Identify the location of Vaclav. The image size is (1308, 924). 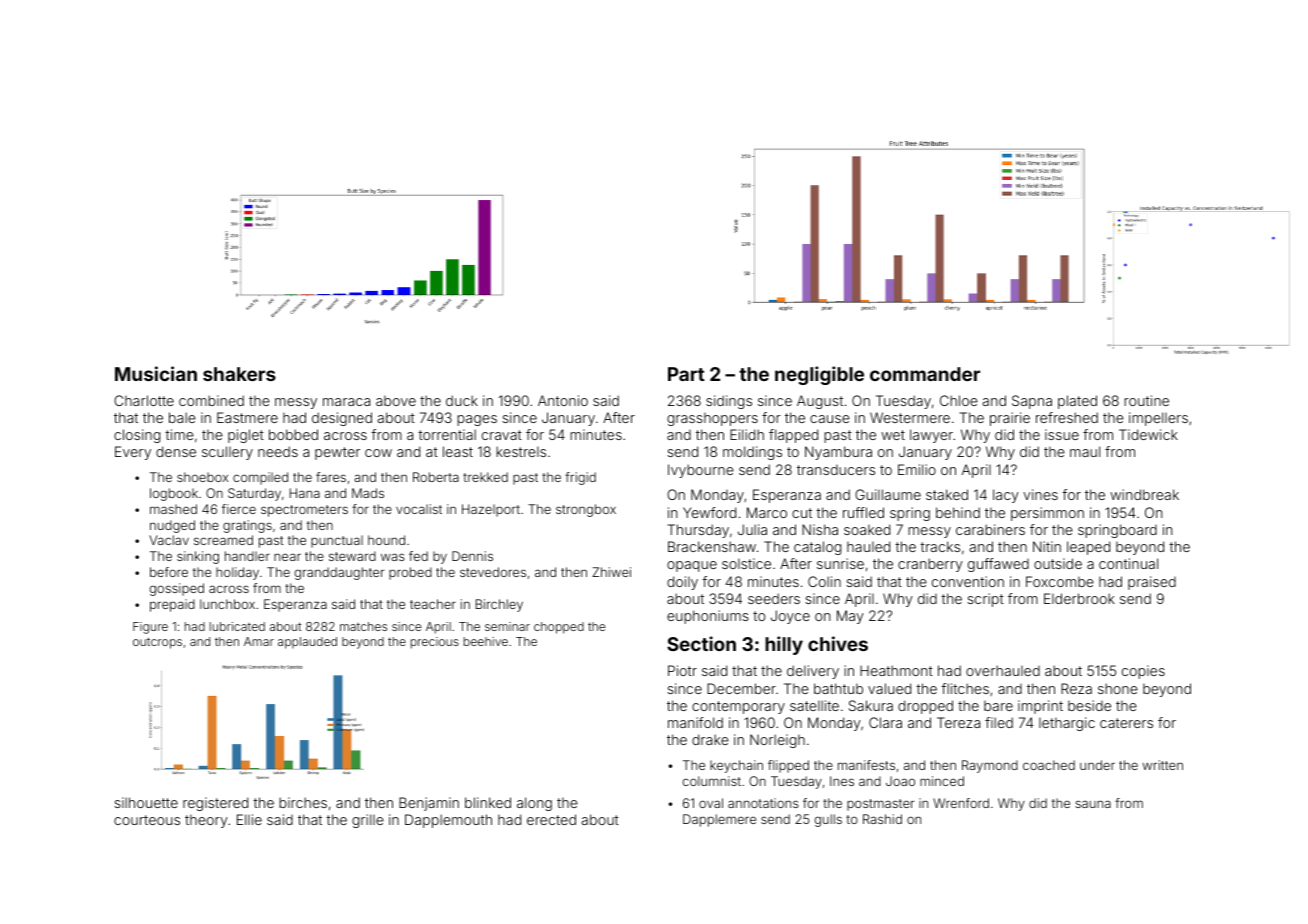
(169, 540).
